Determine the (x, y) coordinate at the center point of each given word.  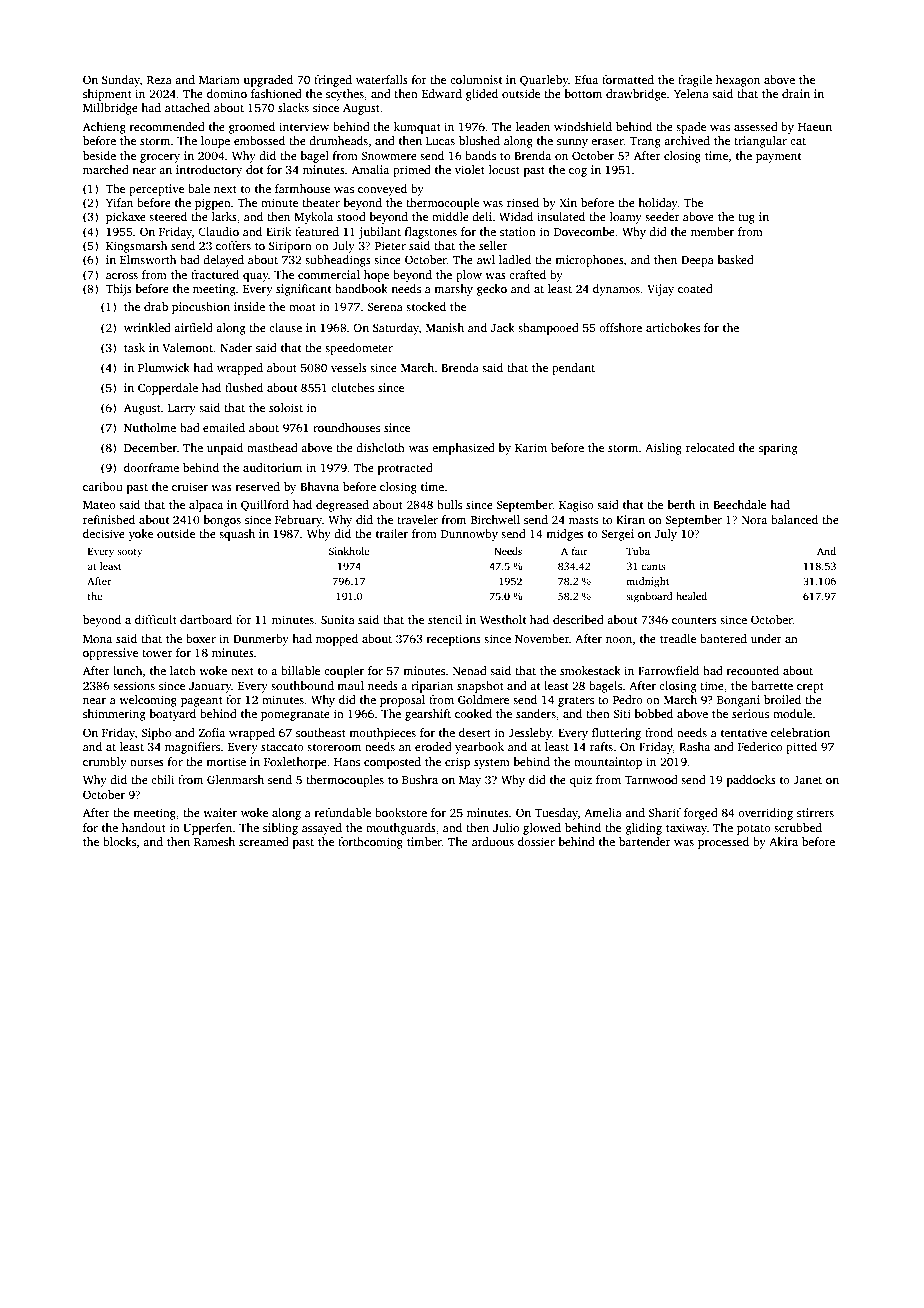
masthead (272, 447)
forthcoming (370, 843)
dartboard (206, 619)
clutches (352, 387)
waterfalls (382, 79)
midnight (647, 582)
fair (580, 551)
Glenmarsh (235, 779)
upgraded (268, 81)
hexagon (738, 81)
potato (754, 830)
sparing (778, 449)
